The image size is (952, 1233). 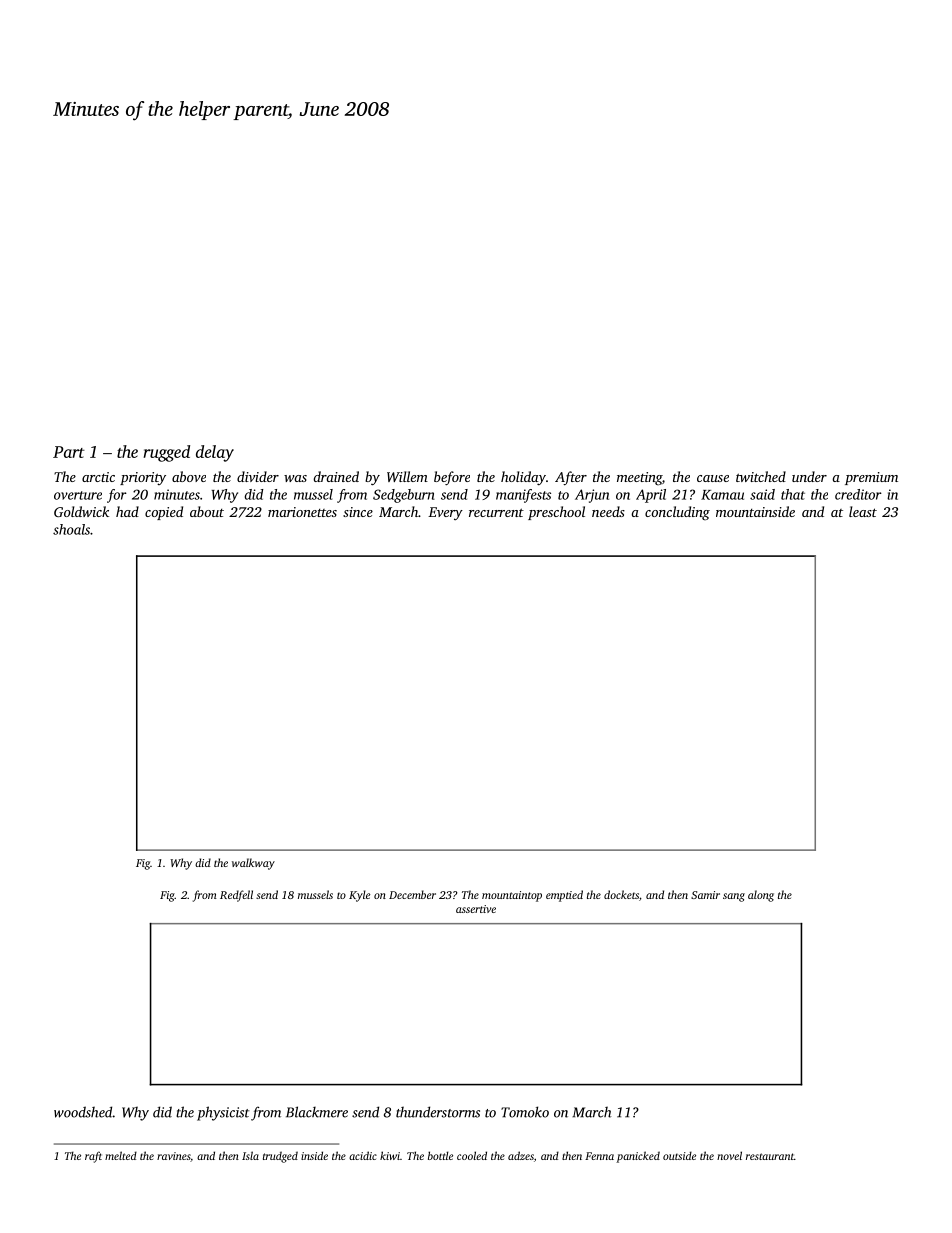 I want to click on Sedgeburn, so click(x=404, y=496).
